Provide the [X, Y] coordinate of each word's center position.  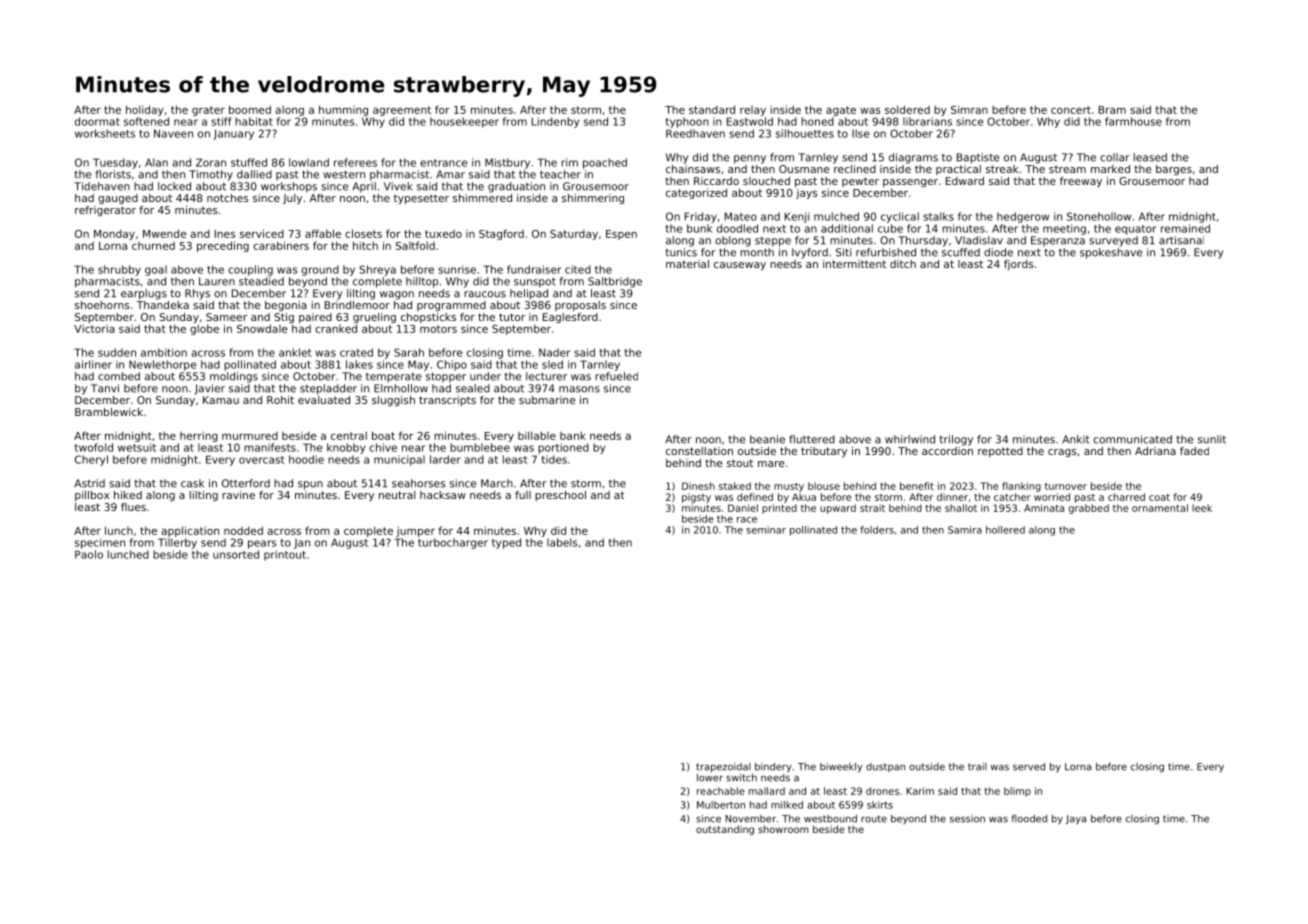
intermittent [854, 264]
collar [1115, 157]
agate [841, 111]
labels [562, 542]
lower [710, 778]
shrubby [119, 270]
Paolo [89, 554]
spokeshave [1111, 253]
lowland [309, 162]
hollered [1005, 530]
